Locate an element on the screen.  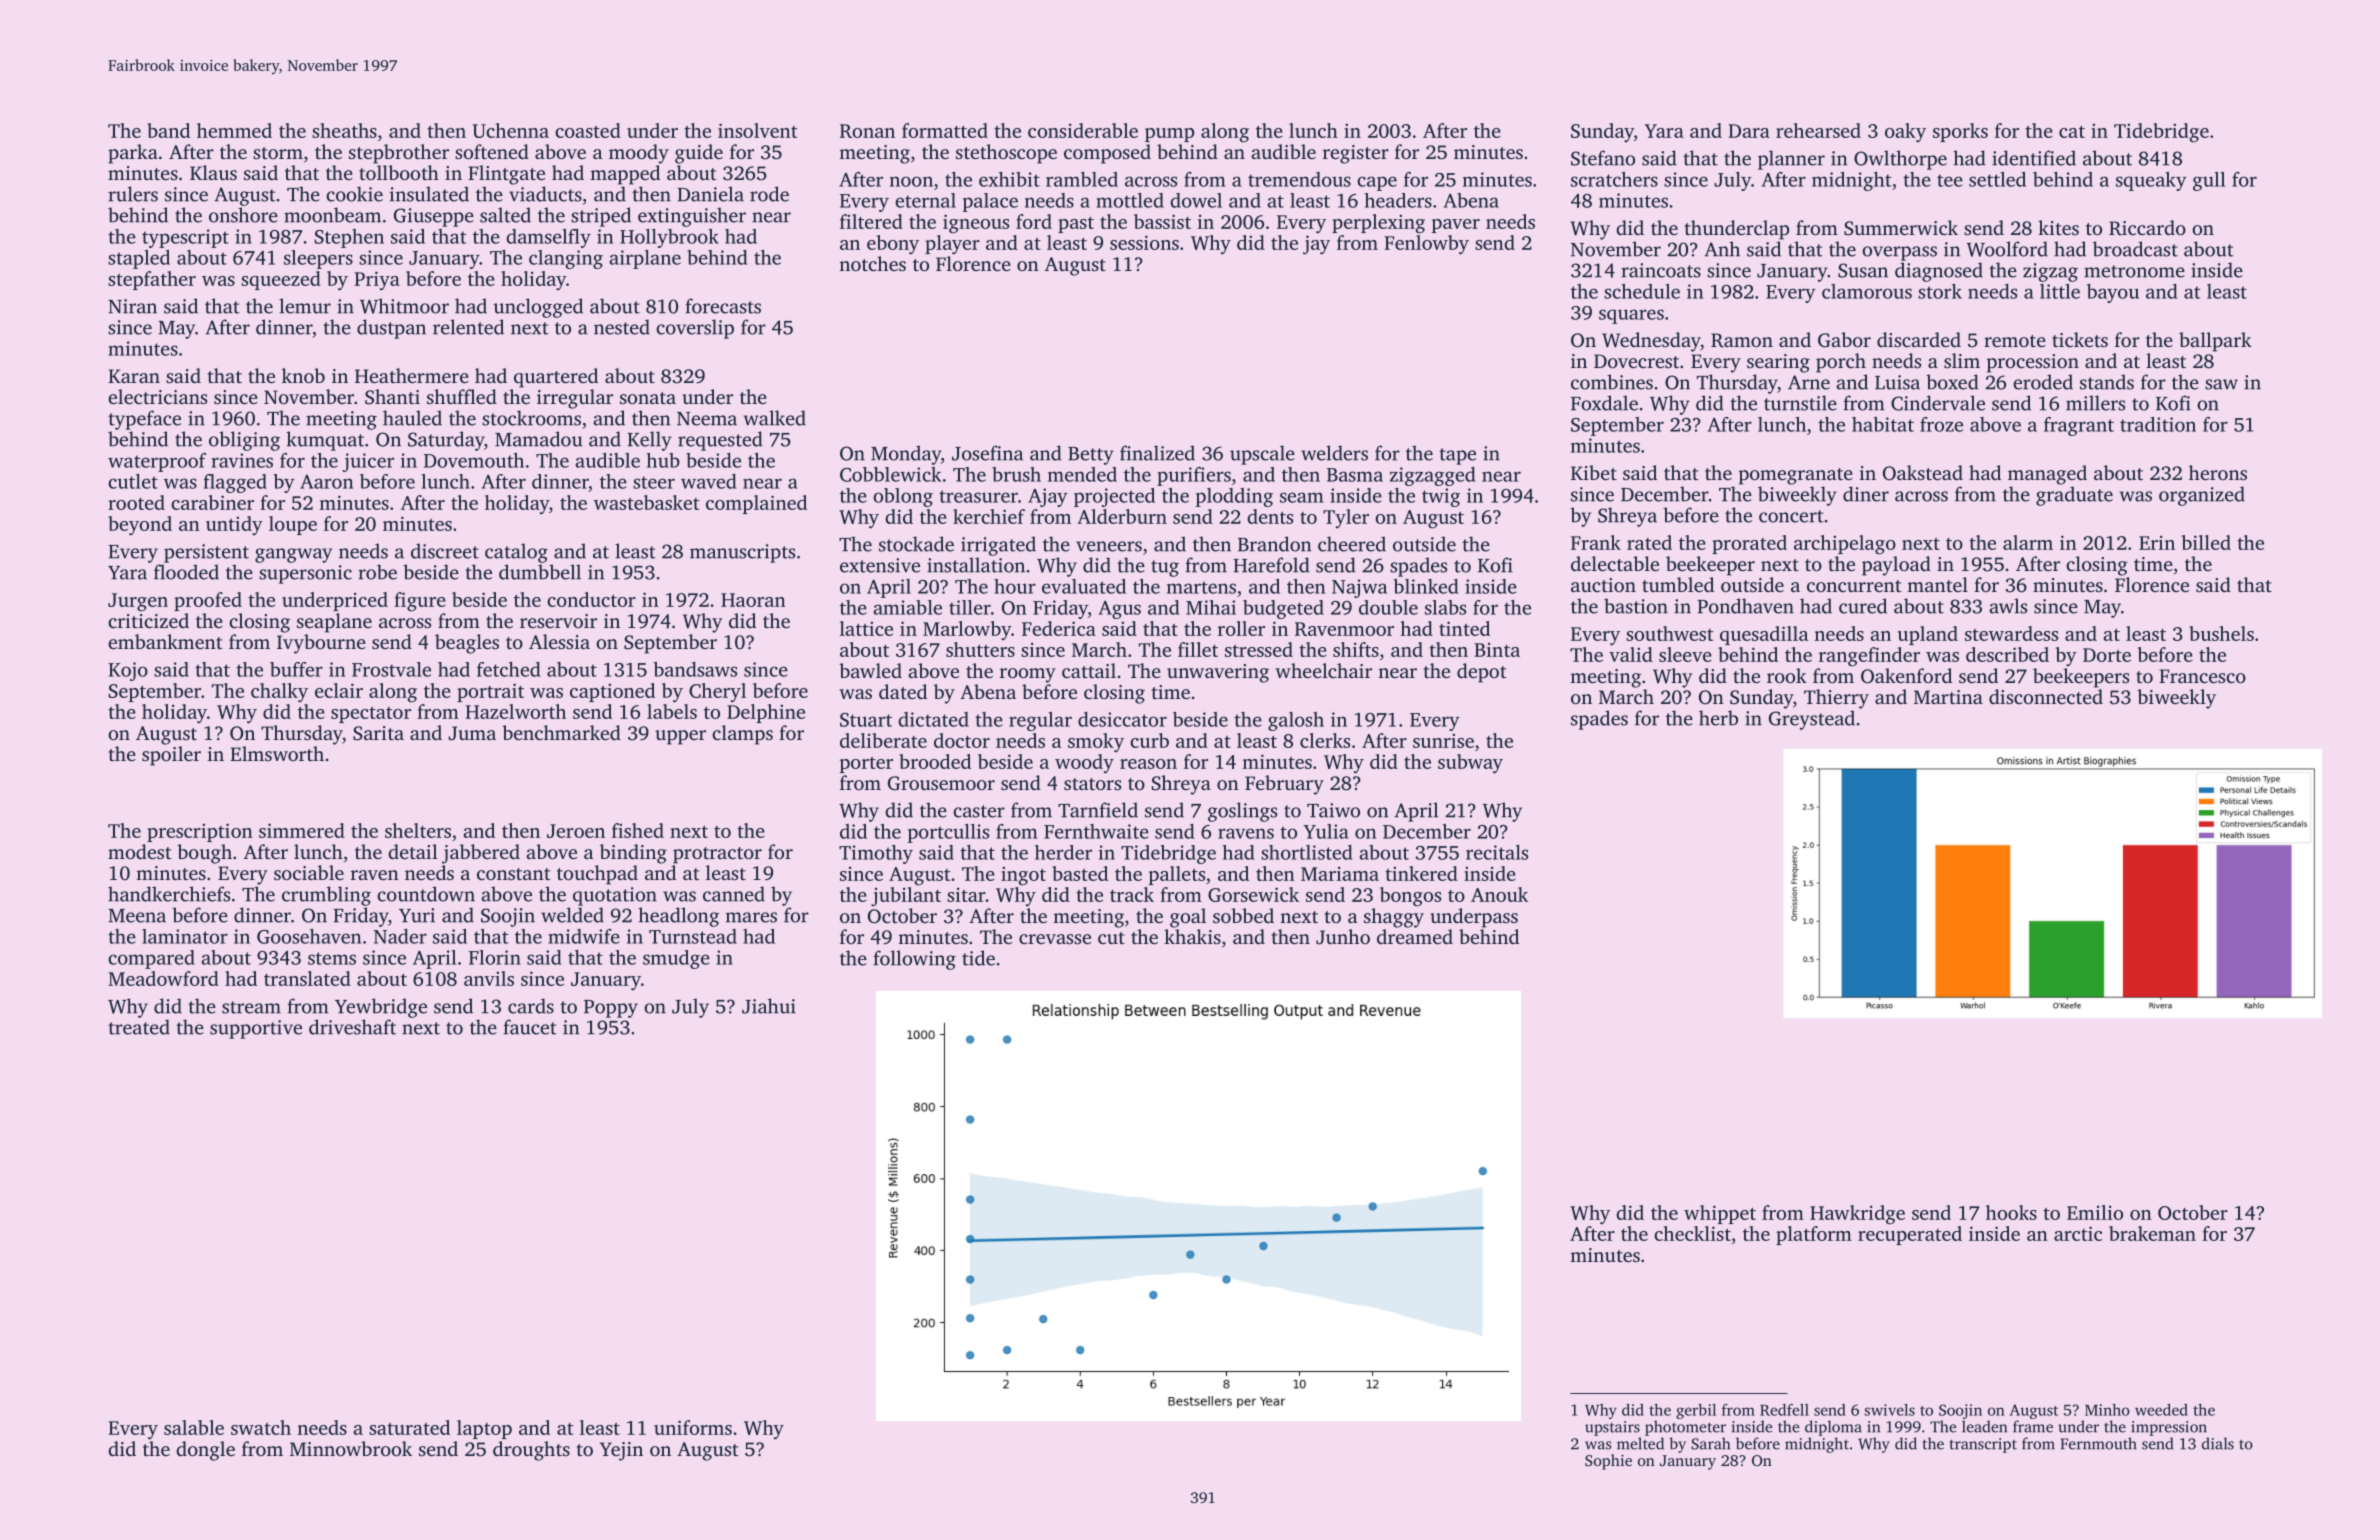
disconnected is located at coordinates (2046, 696).
